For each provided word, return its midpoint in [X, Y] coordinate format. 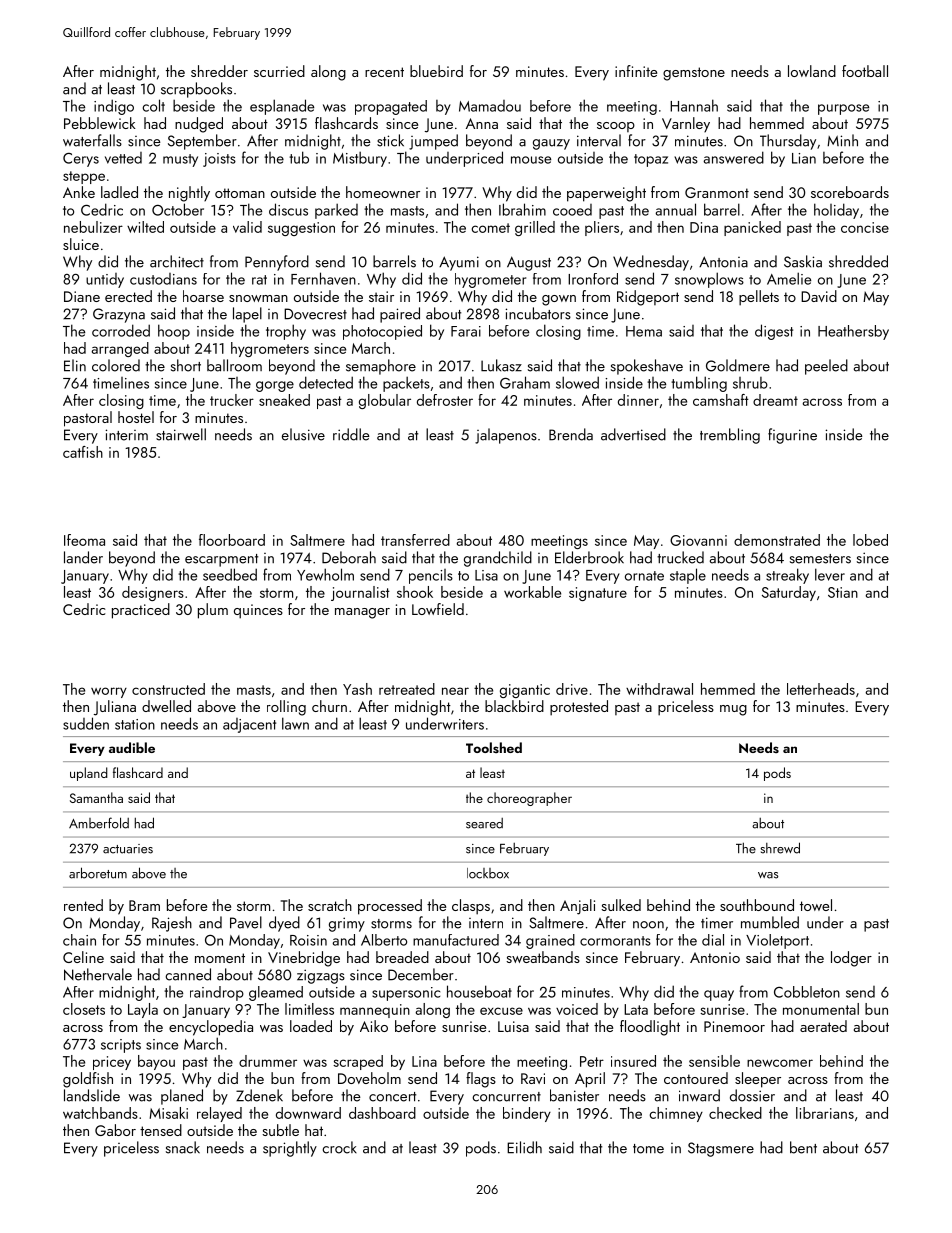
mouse [531, 160]
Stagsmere [721, 1149]
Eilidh [524, 1147]
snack [183, 1147]
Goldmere [738, 365]
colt [154, 105]
